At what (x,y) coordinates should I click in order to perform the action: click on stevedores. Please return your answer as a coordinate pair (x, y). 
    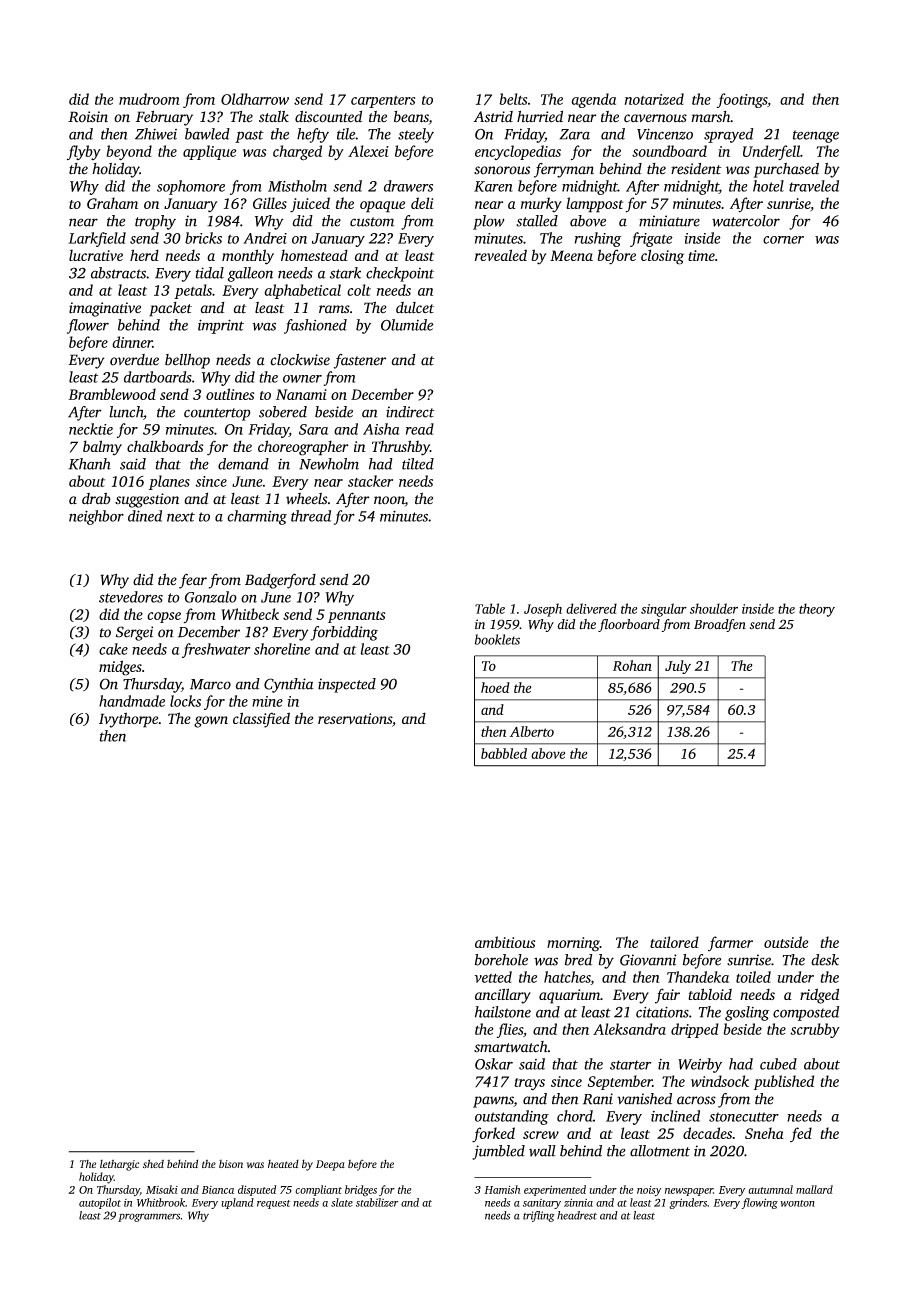
    Looking at the image, I should click on (131, 597).
